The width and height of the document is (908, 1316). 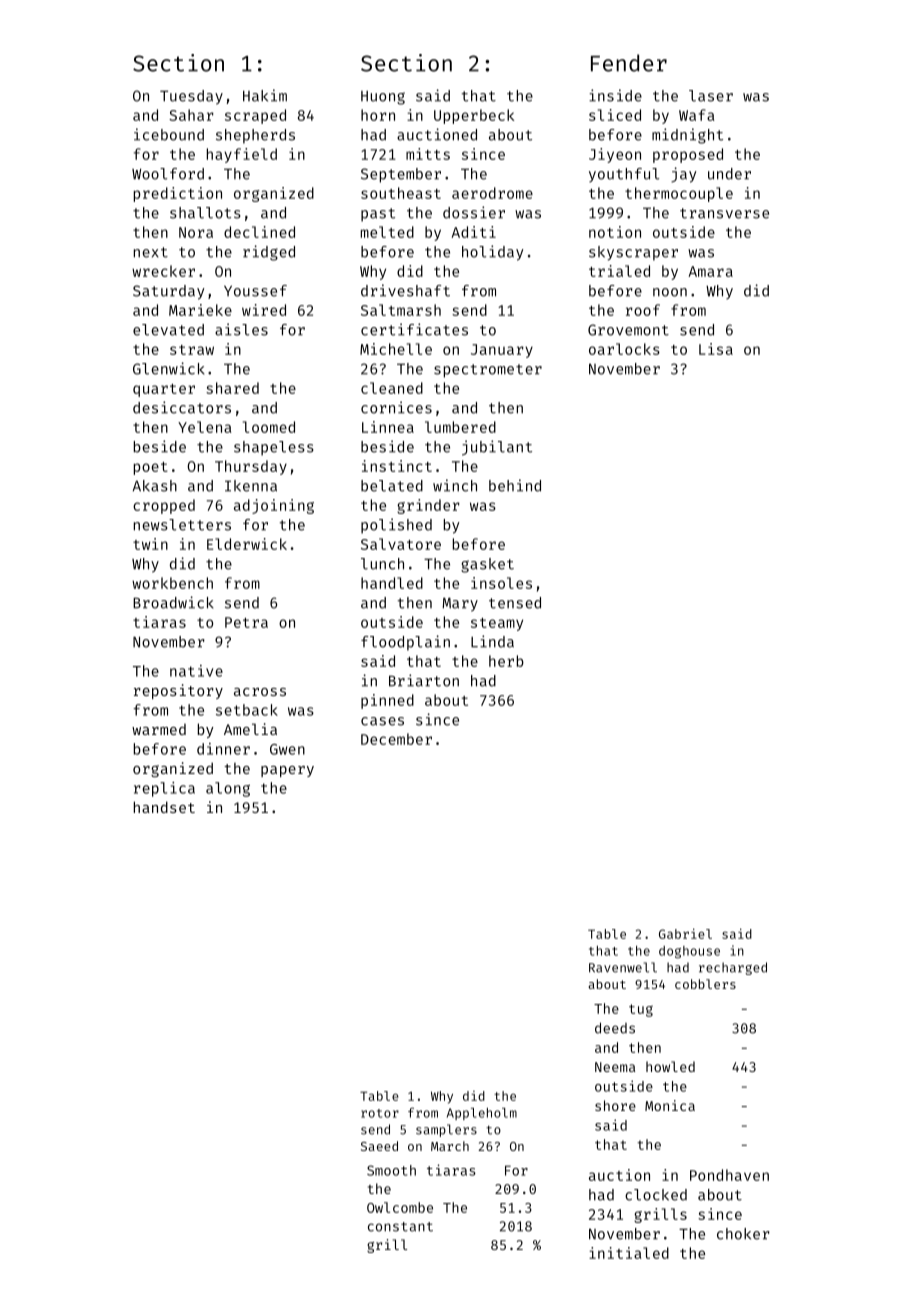 I want to click on December, so click(x=396, y=739).
